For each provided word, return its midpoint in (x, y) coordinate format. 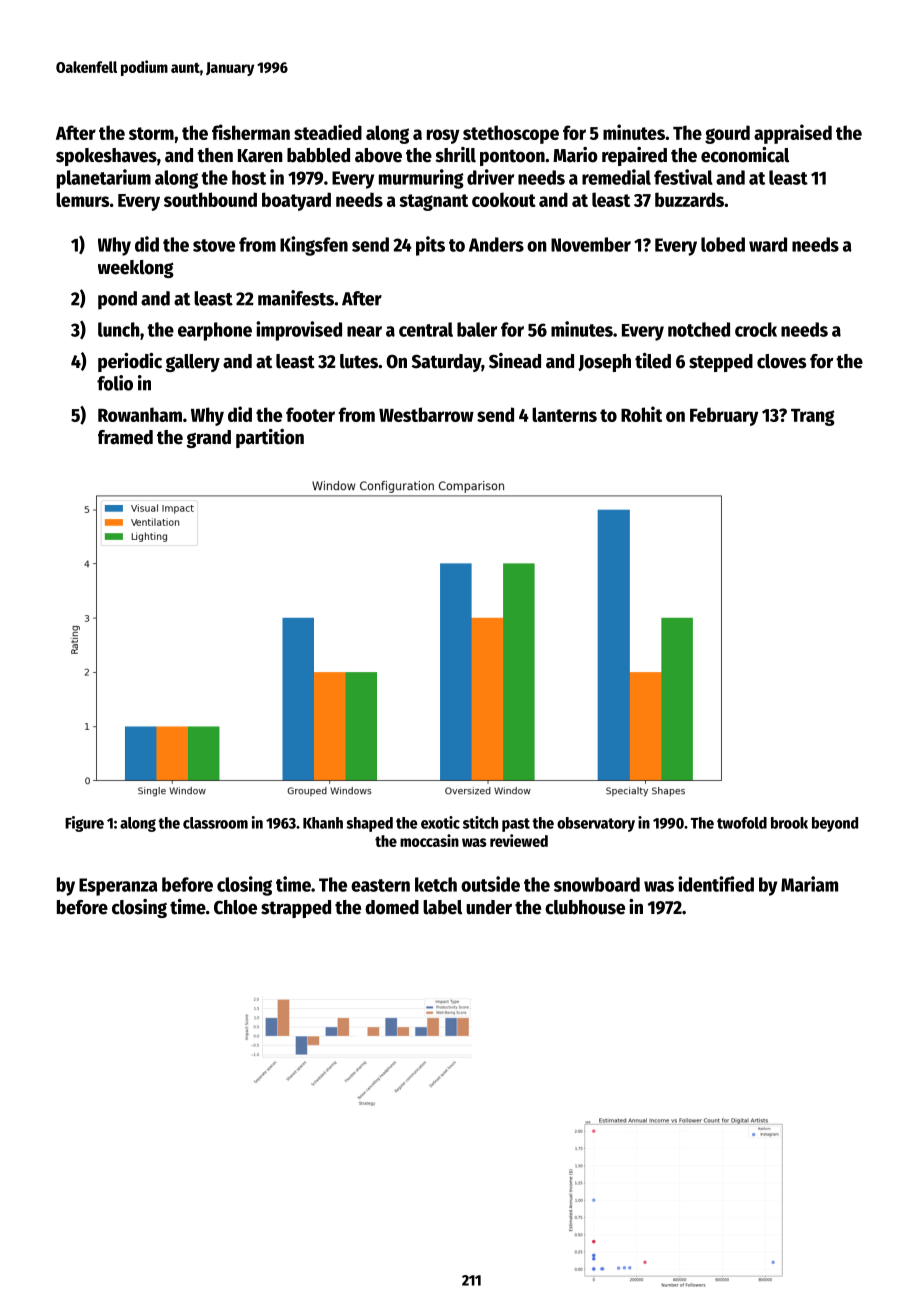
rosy (443, 136)
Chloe (235, 907)
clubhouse (585, 907)
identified (716, 884)
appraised (793, 134)
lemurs (82, 199)
